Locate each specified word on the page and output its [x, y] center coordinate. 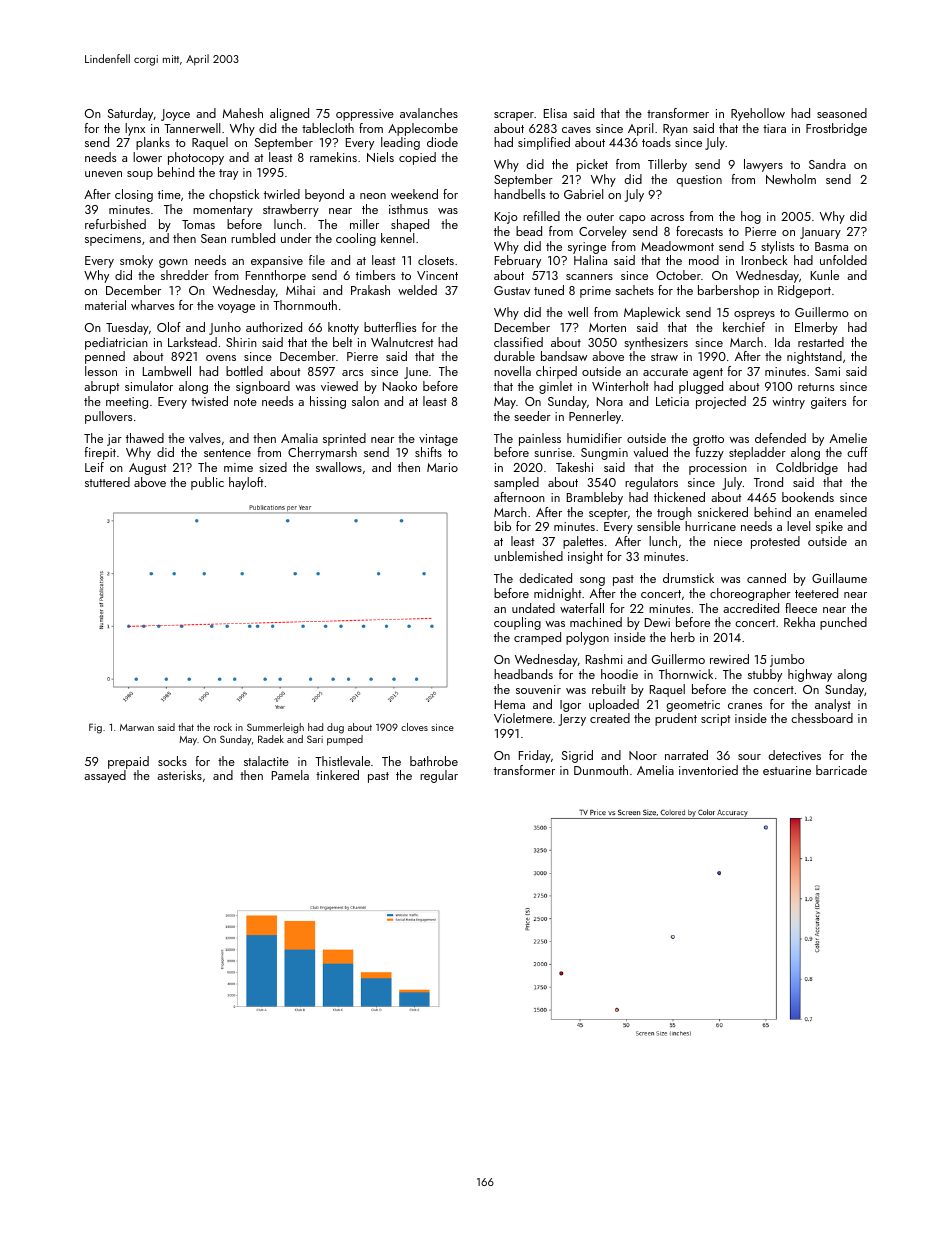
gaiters [828, 403]
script [715, 720]
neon [373, 196]
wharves [152, 305]
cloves [414, 727]
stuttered [107, 482]
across [667, 218]
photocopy [196, 158]
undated [533, 608]
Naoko [400, 386]
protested [775, 542]
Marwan [137, 727]
